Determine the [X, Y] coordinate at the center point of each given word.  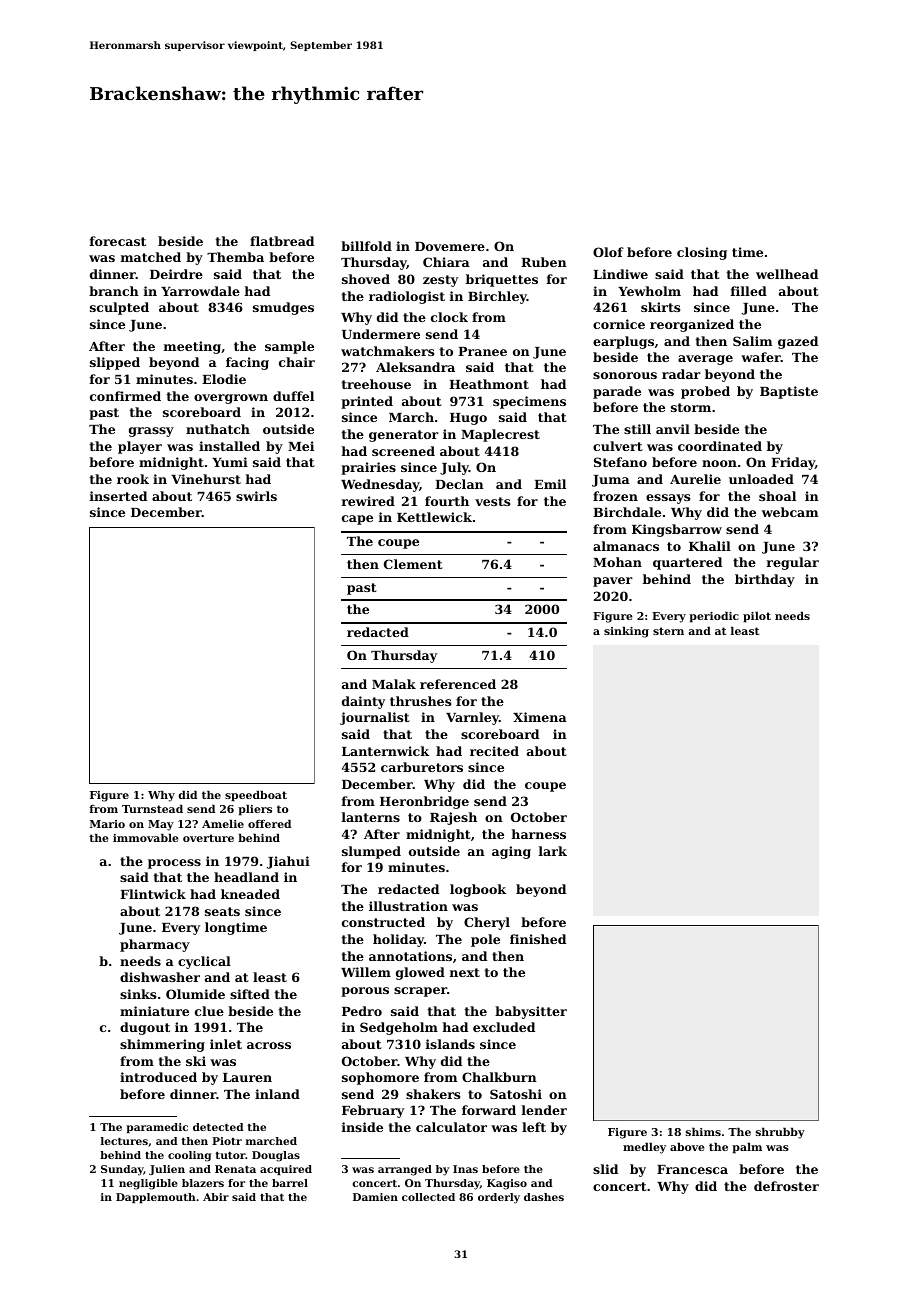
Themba [235, 257]
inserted [118, 496]
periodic [714, 617]
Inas [465, 1169]
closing [702, 253]
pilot [757, 617]
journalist [375, 718]
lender [544, 1110]
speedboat [256, 796]
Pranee [482, 351]
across [269, 1045]
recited [494, 751]
